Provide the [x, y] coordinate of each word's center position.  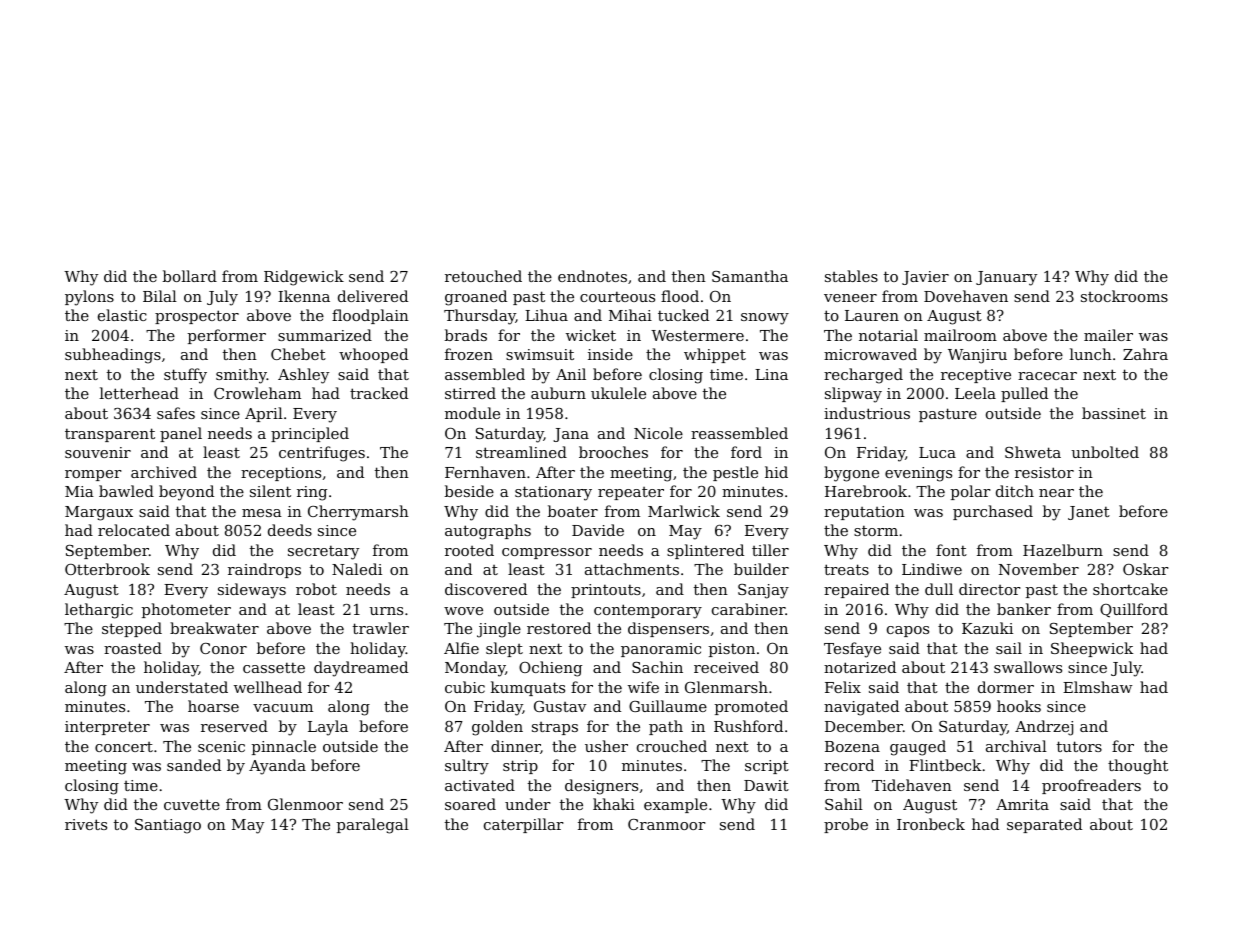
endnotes [592, 276]
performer [227, 336]
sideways [252, 591]
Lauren [872, 315]
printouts [606, 591]
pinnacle [284, 747]
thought [1138, 767]
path [666, 727]
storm [876, 530]
